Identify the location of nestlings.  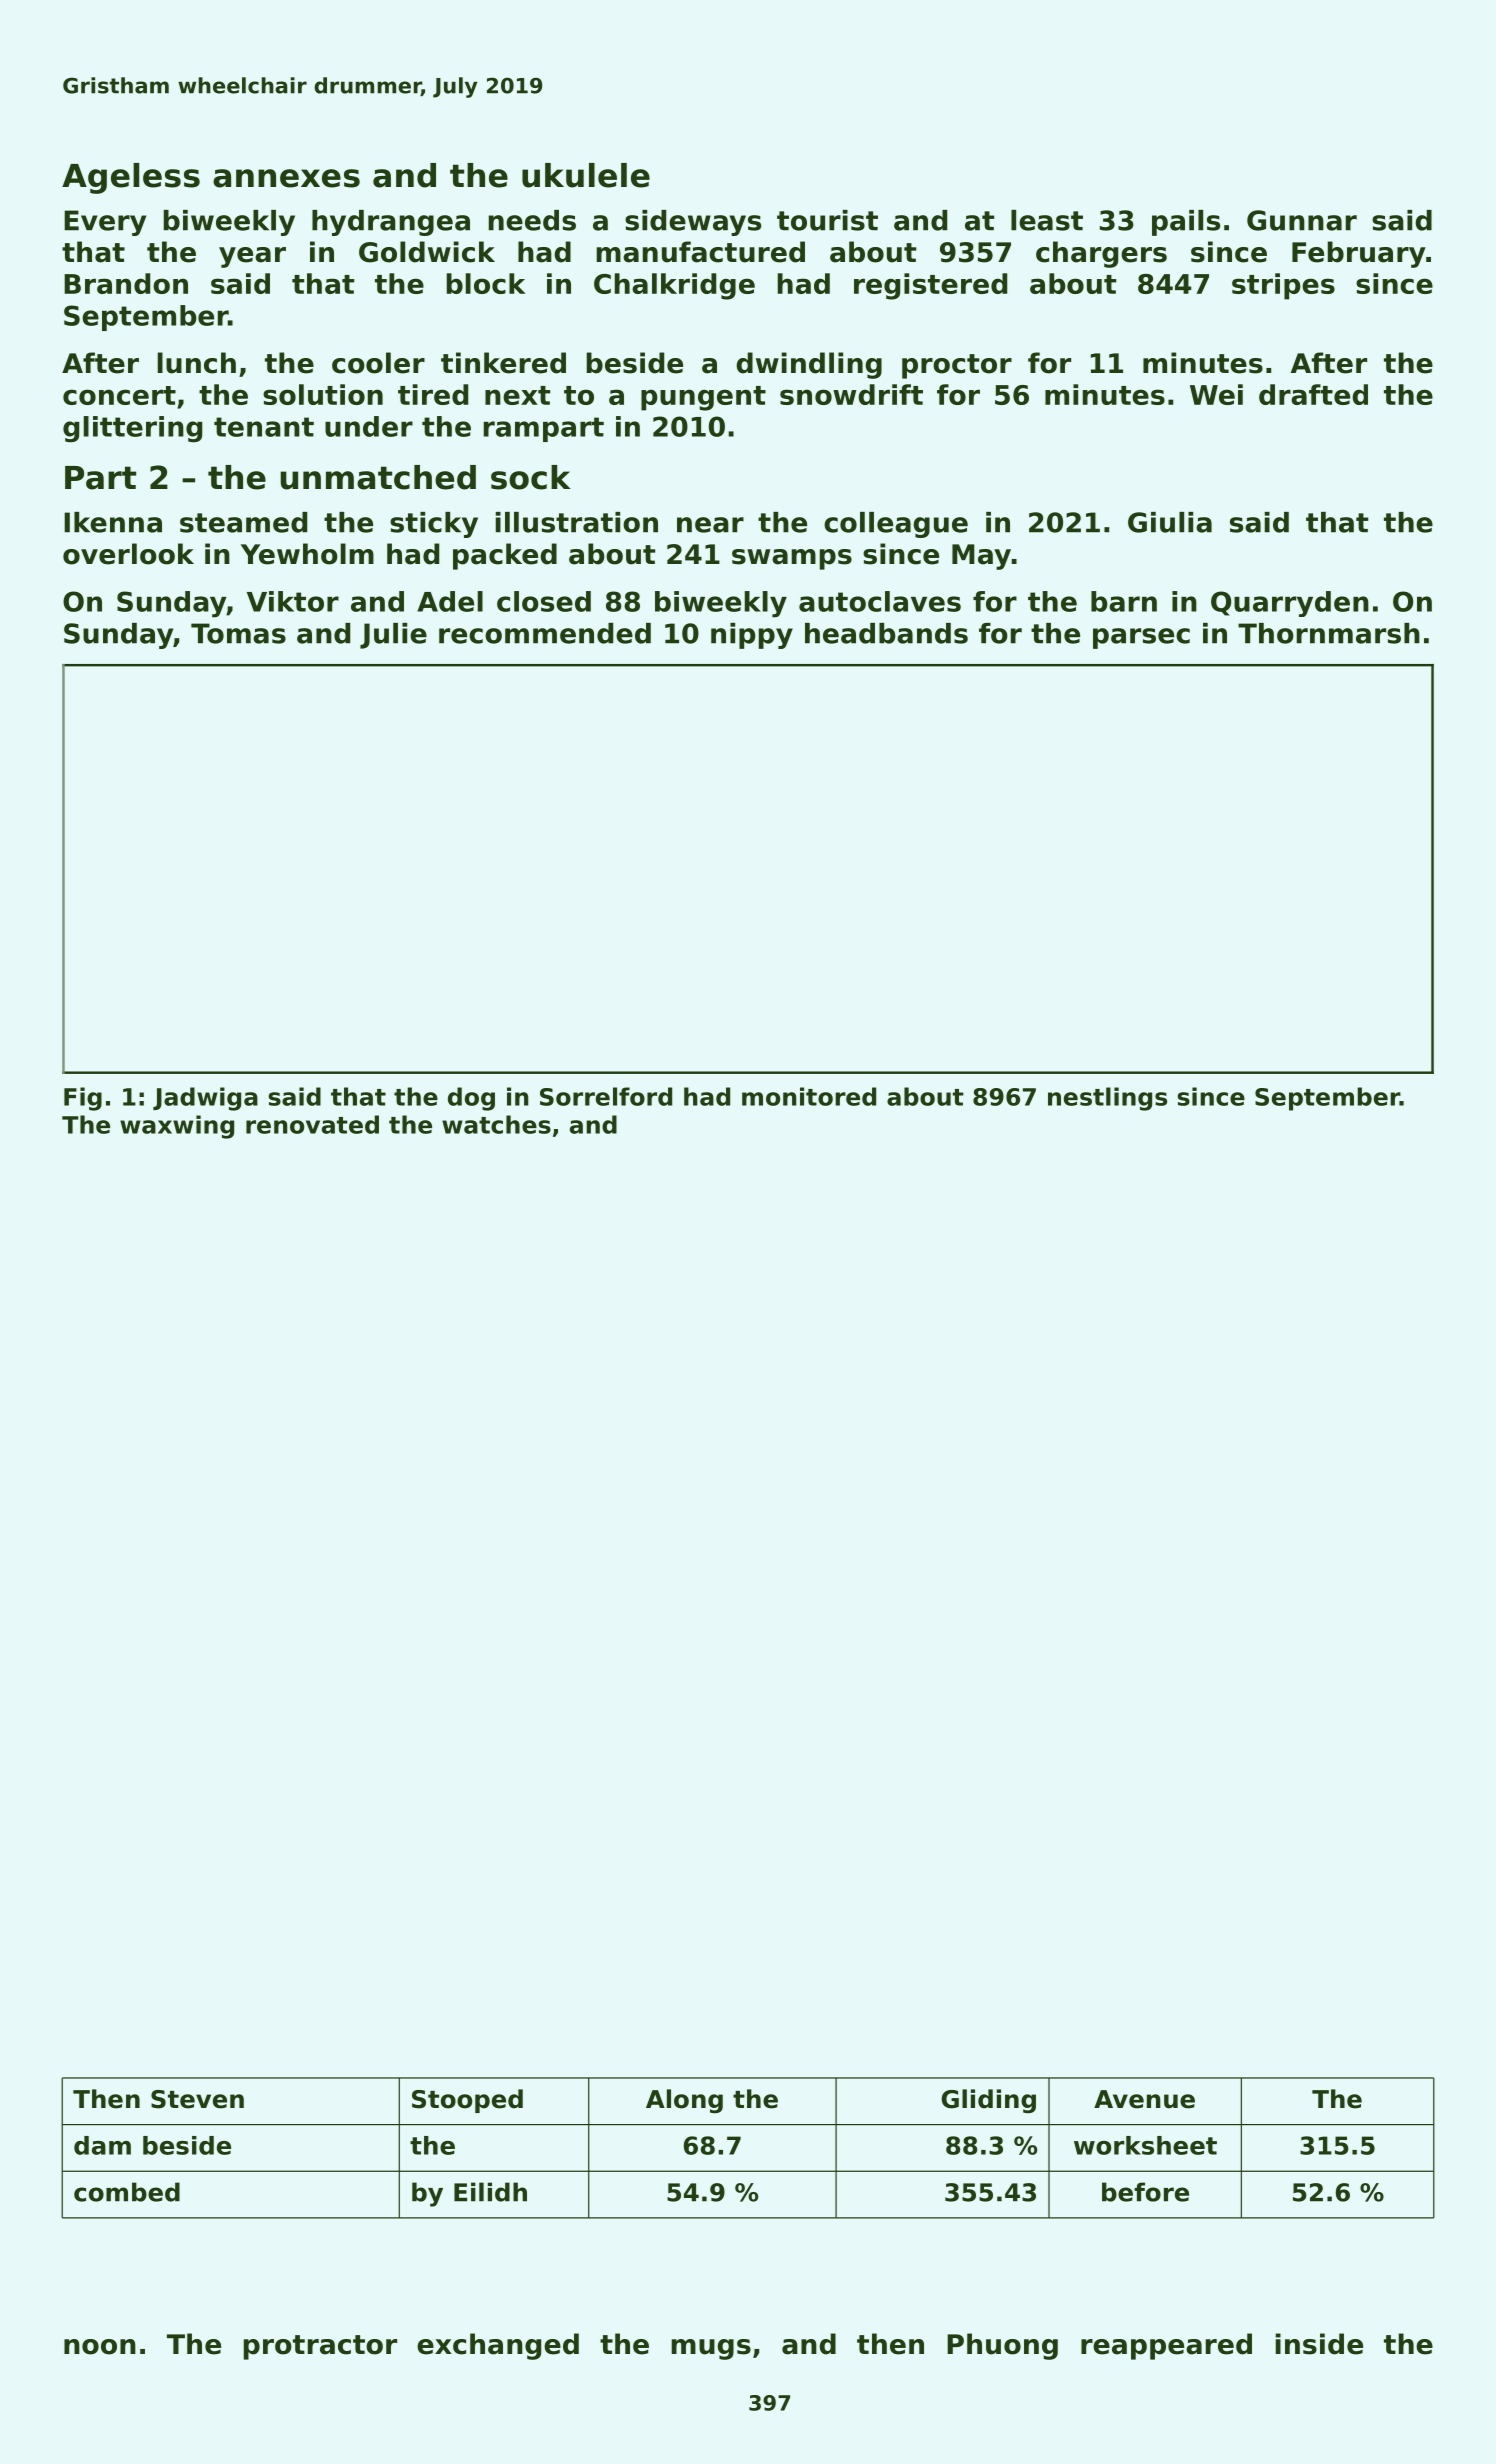
(1107, 1099).
